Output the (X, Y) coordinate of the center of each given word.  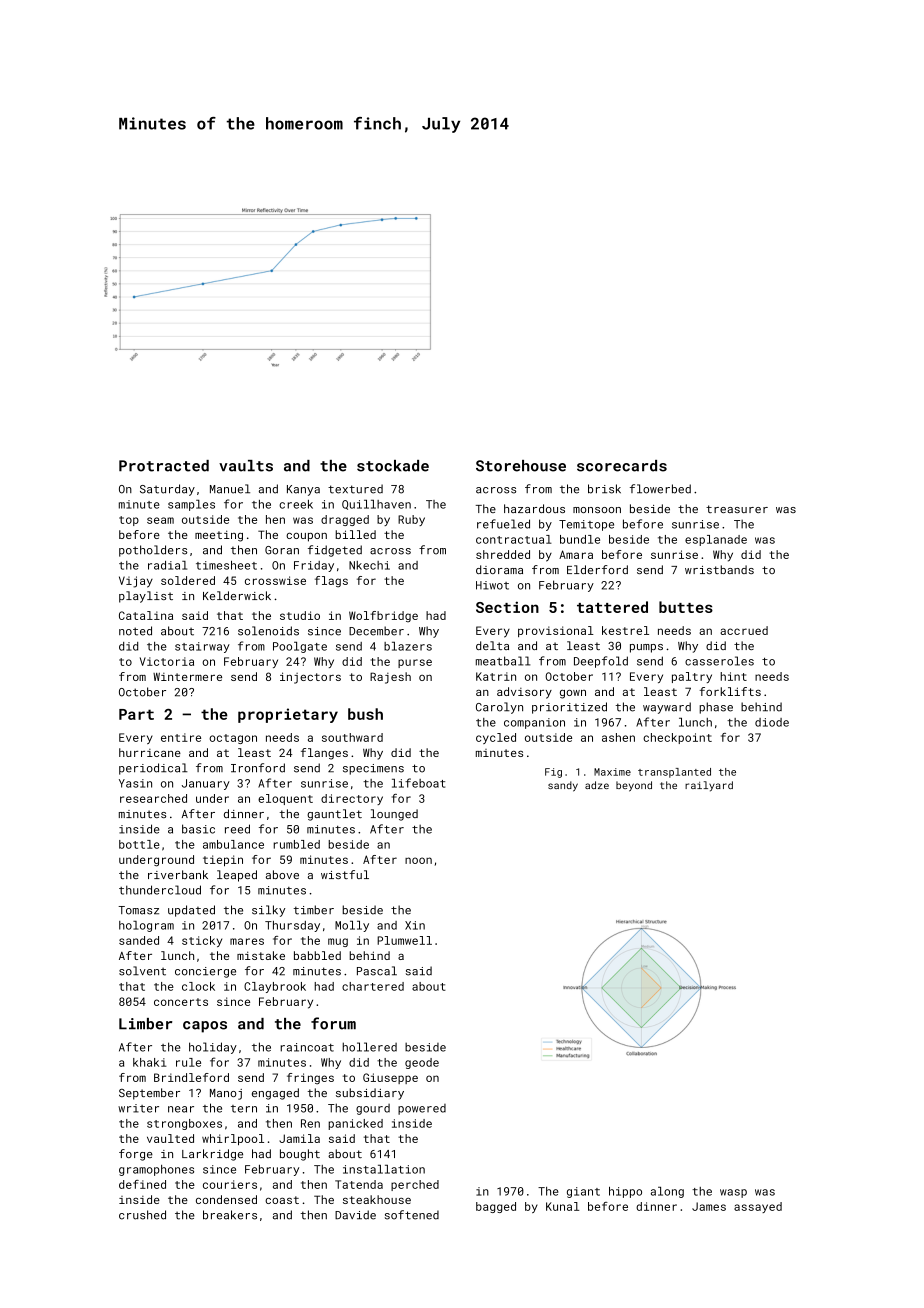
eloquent (285, 799)
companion (534, 723)
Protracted (164, 466)
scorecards (622, 466)
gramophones (156, 1170)
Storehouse (521, 466)
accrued (744, 630)
